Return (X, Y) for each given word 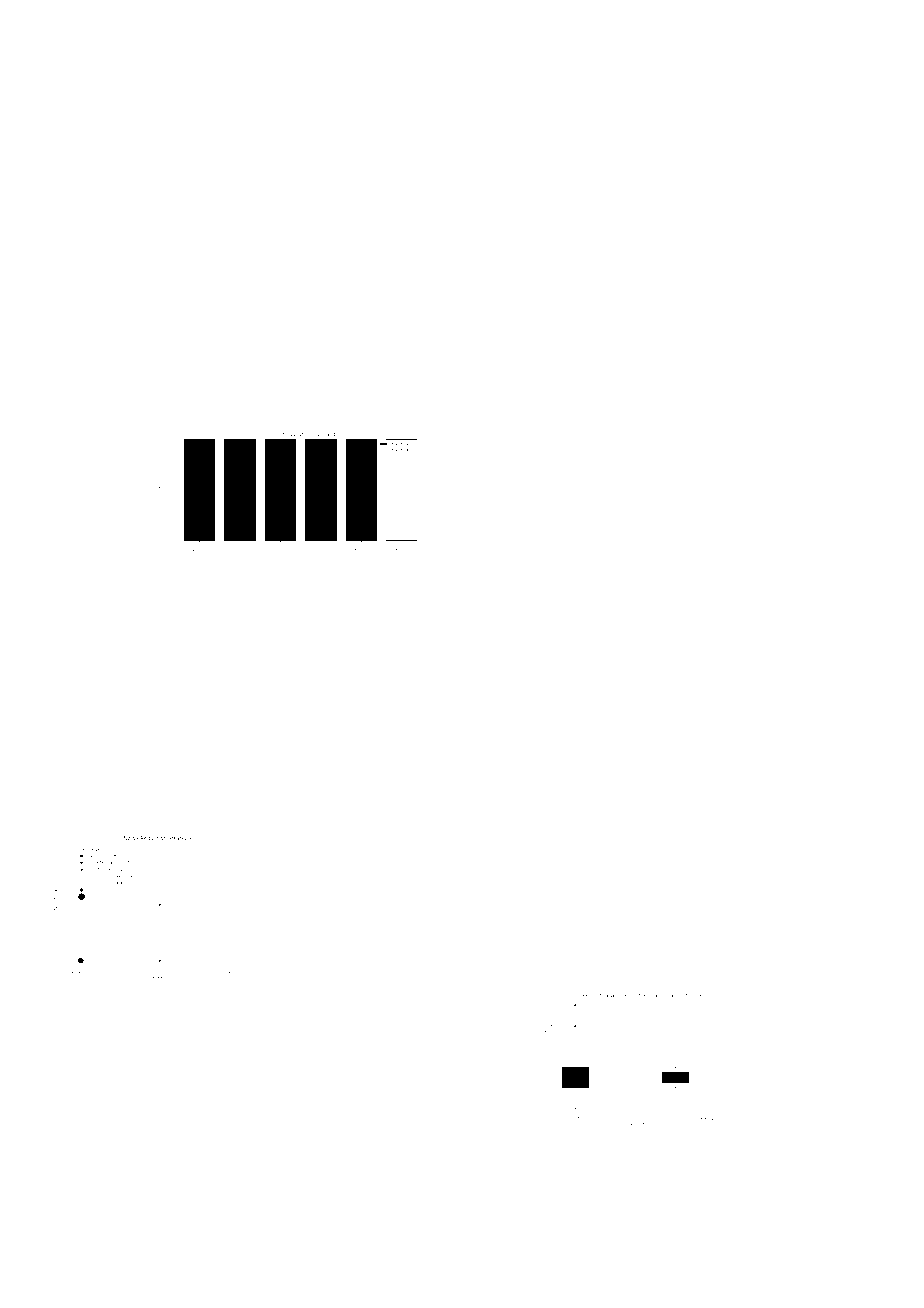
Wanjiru (737, 323)
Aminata (170, 336)
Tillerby (209, 378)
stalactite (542, 271)
